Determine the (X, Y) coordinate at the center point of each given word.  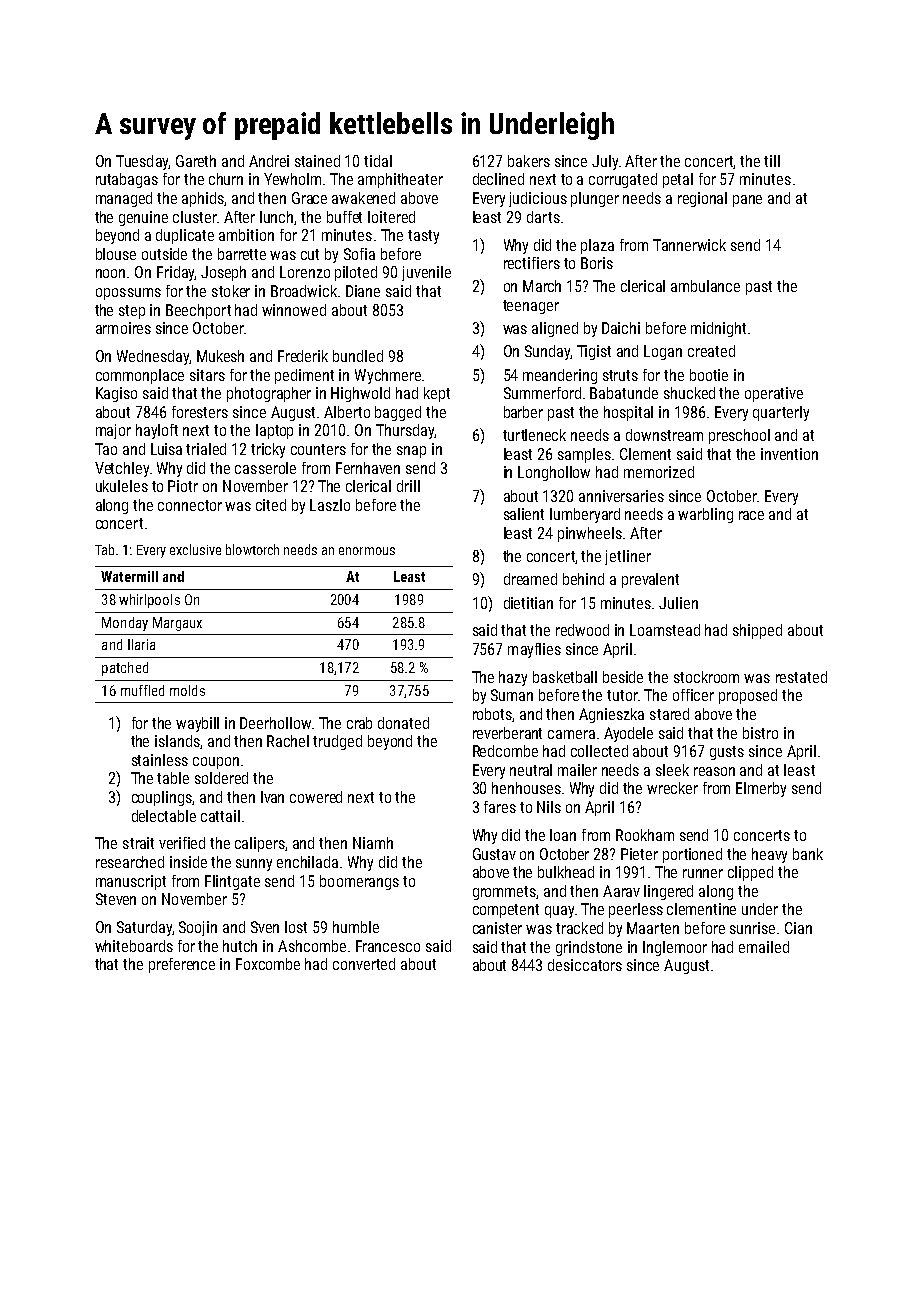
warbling (705, 515)
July (605, 162)
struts (620, 375)
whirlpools (149, 601)
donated (403, 723)
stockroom (706, 677)
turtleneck (534, 435)
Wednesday (153, 357)
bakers (529, 161)
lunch (276, 217)
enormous (367, 551)
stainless (160, 760)
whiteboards (134, 946)
